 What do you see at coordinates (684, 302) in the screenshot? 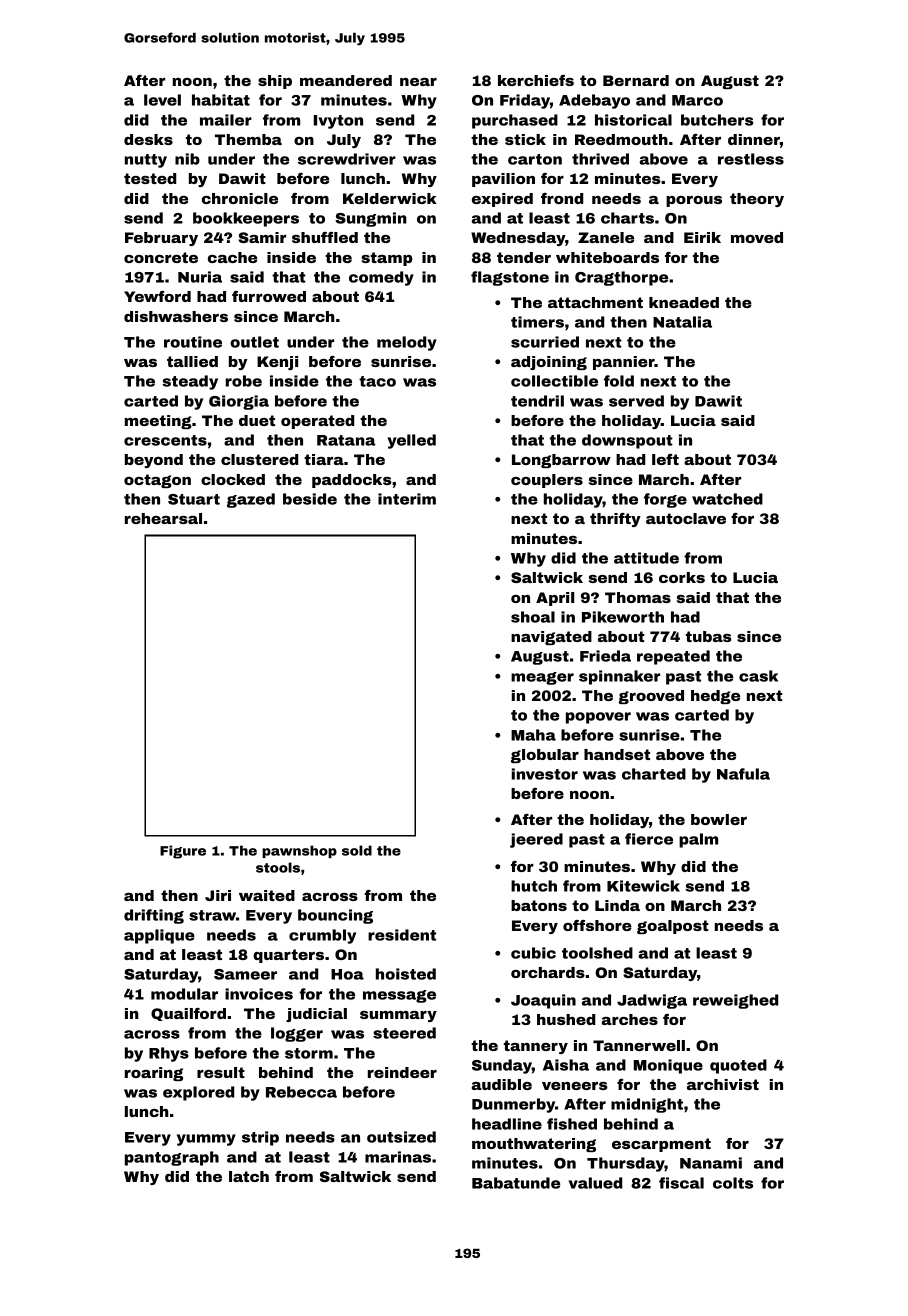
I see `kneaded` at bounding box center [684, 302].
